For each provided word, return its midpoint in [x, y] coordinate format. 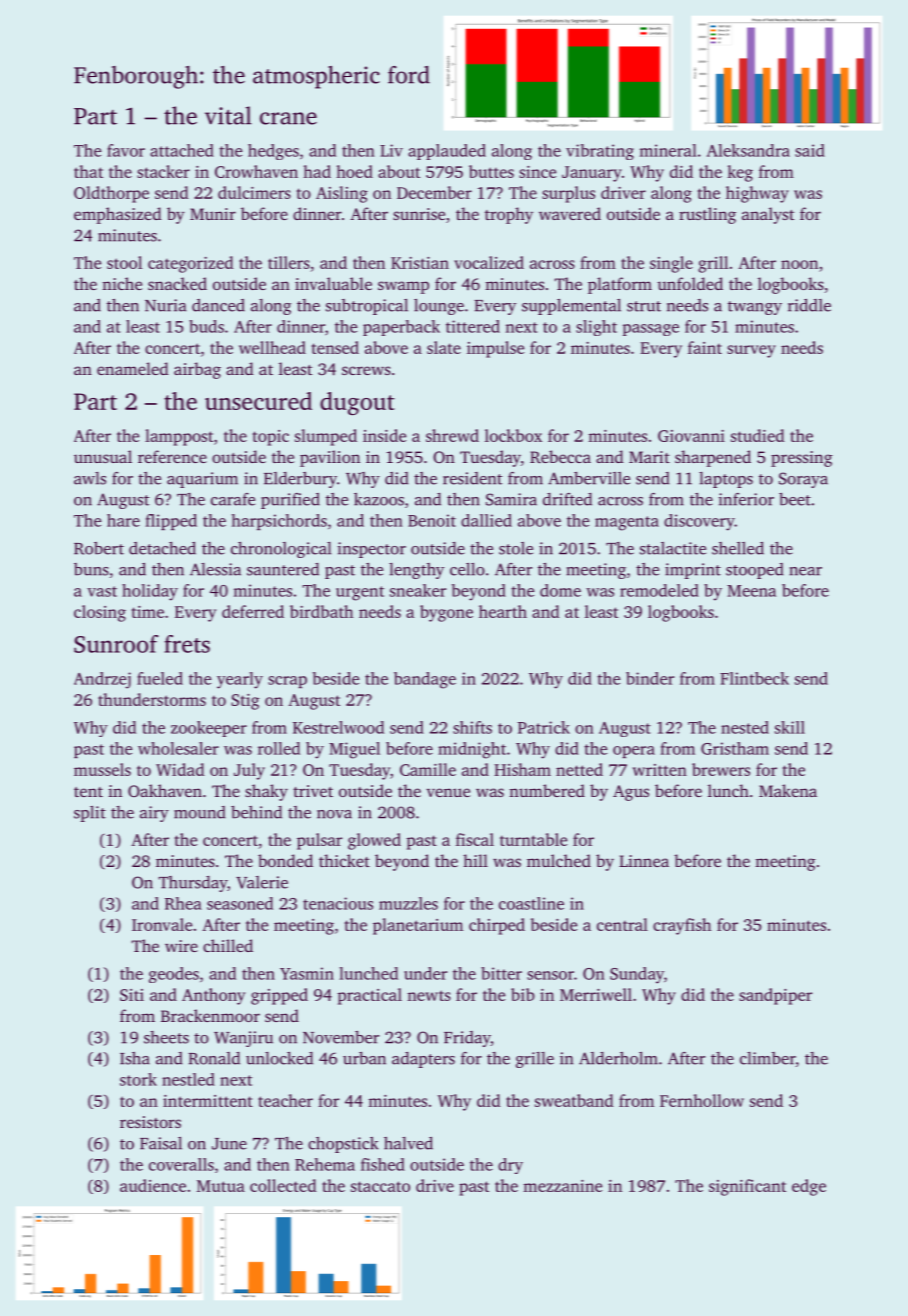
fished [383, 1164]
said [810, 150]
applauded [447, 152]
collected [283, 1185]
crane [288, 118]
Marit [649, 457]
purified [290, 501]
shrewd [452, 435]
